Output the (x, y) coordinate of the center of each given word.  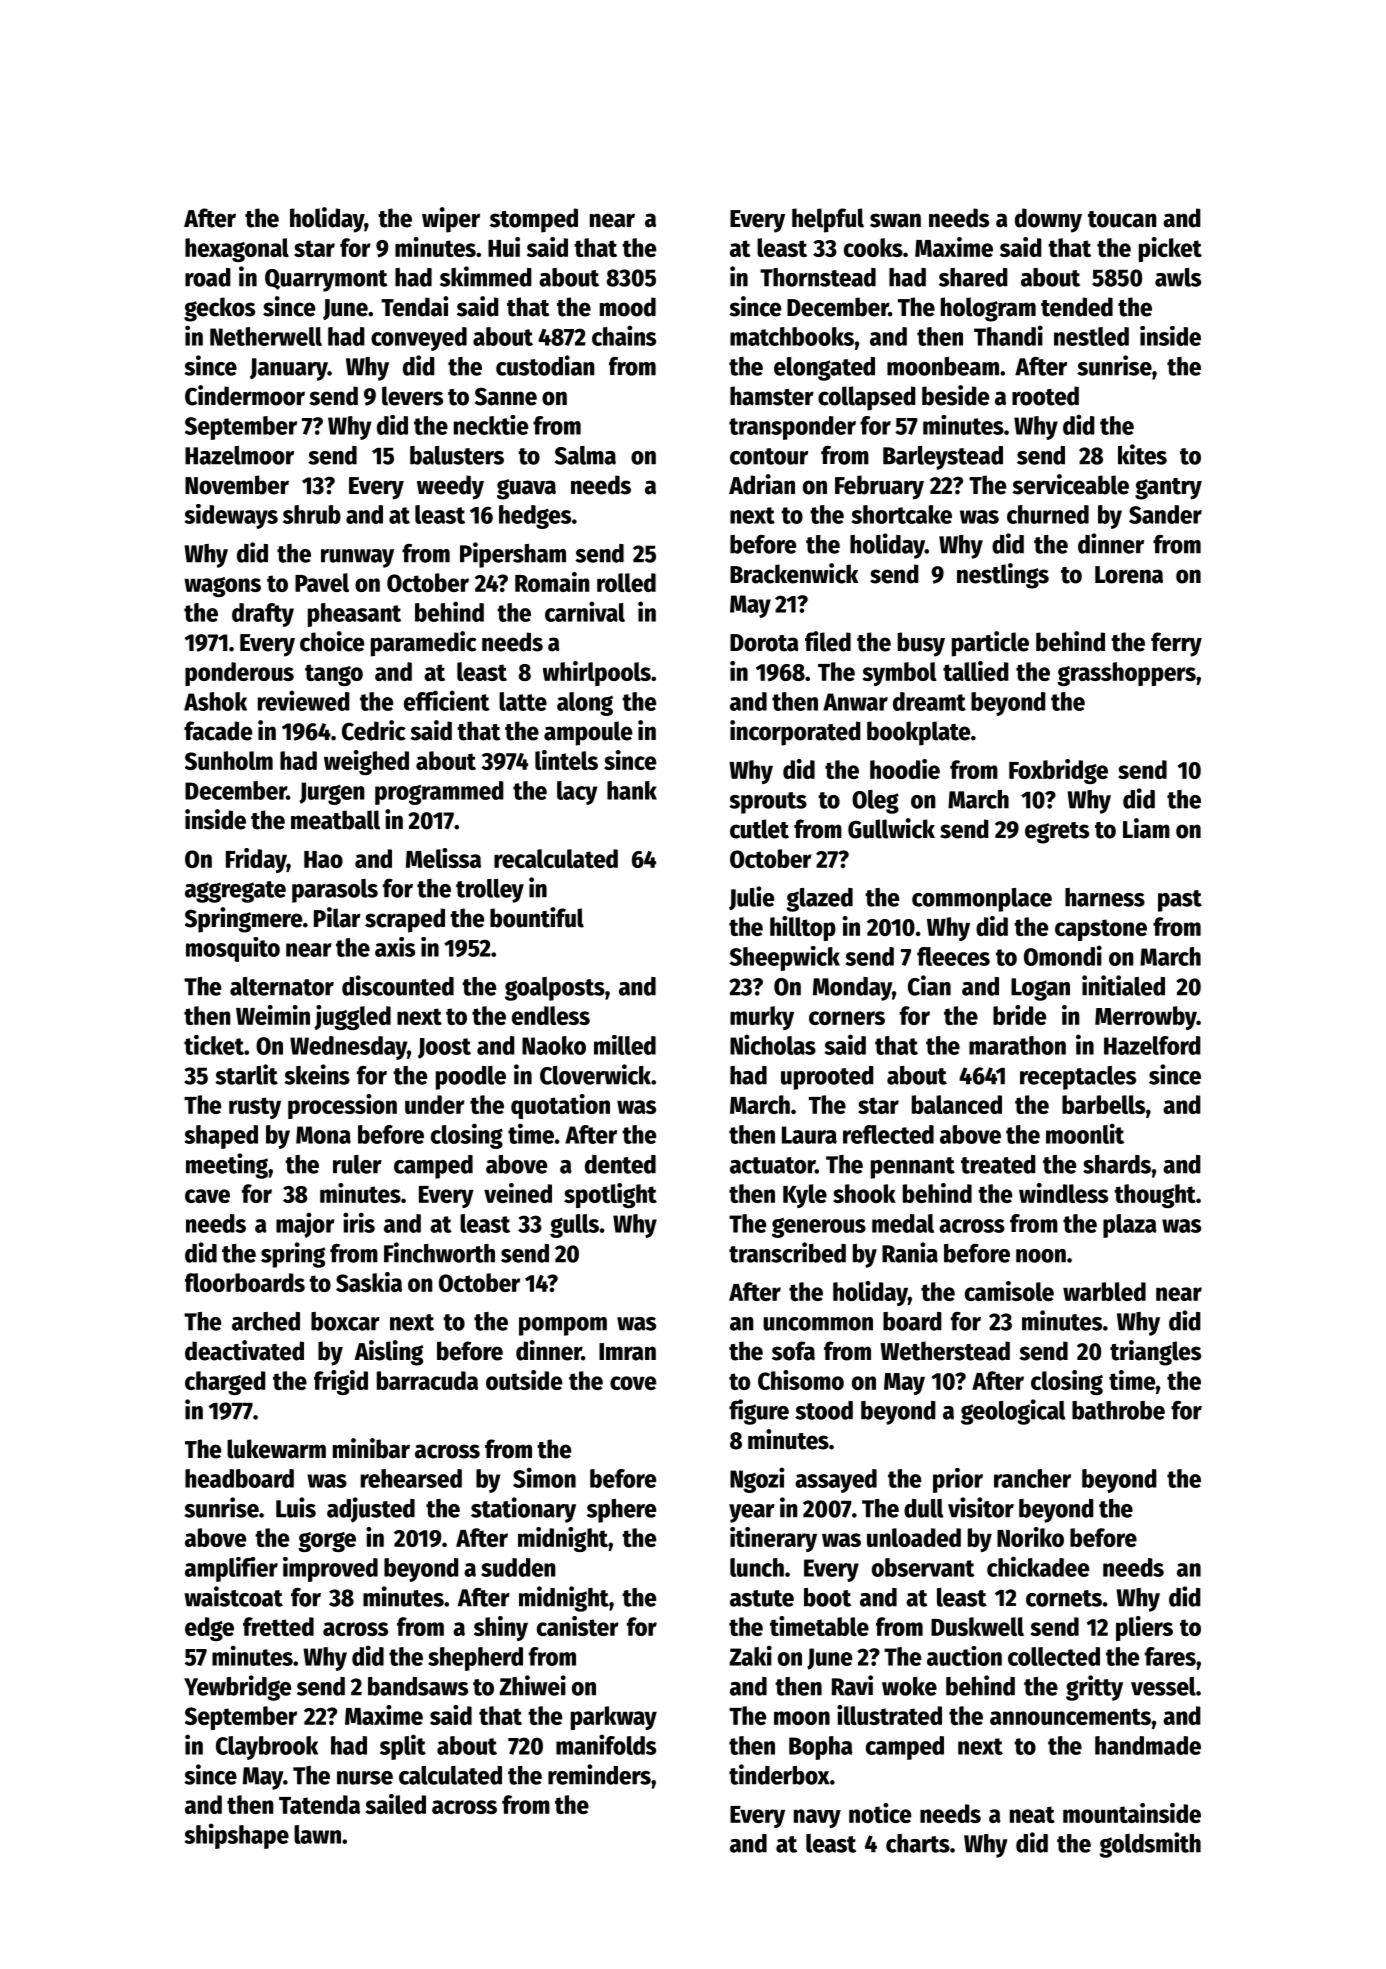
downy (1048, 220)
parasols (335, 891)
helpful (828, 220)
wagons (222, 587)
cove (633, 1383)
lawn (317, 1834)
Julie (751, 898)
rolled (626, 582)
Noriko (1030, 1537)
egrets (1057, 833)
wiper (451, 220)
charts (918, 1843)
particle (990, 644)
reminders (599, 1774)
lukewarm (276, 1449)
